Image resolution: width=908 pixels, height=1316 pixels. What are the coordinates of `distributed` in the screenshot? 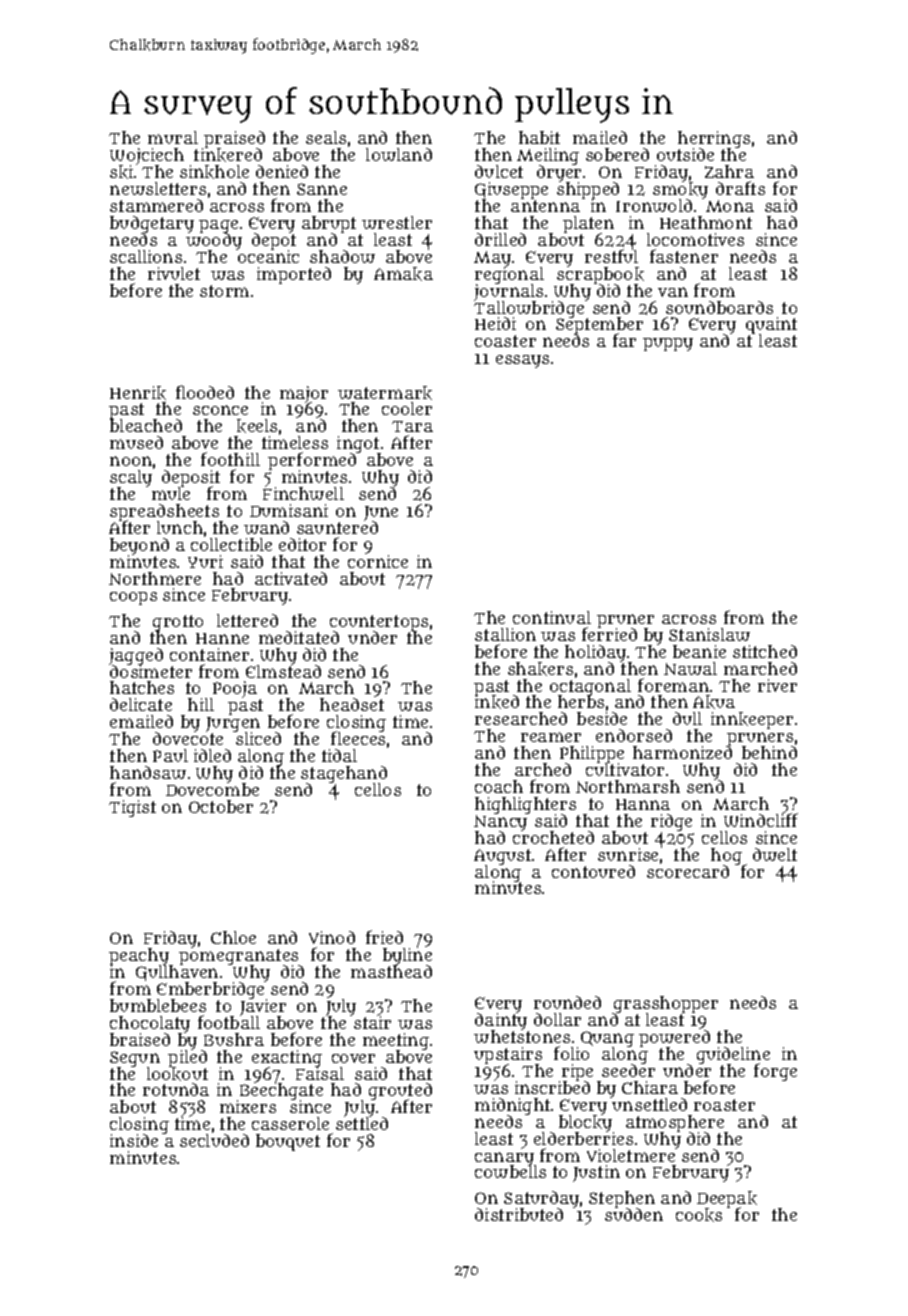 It's located at (519, 1214).
